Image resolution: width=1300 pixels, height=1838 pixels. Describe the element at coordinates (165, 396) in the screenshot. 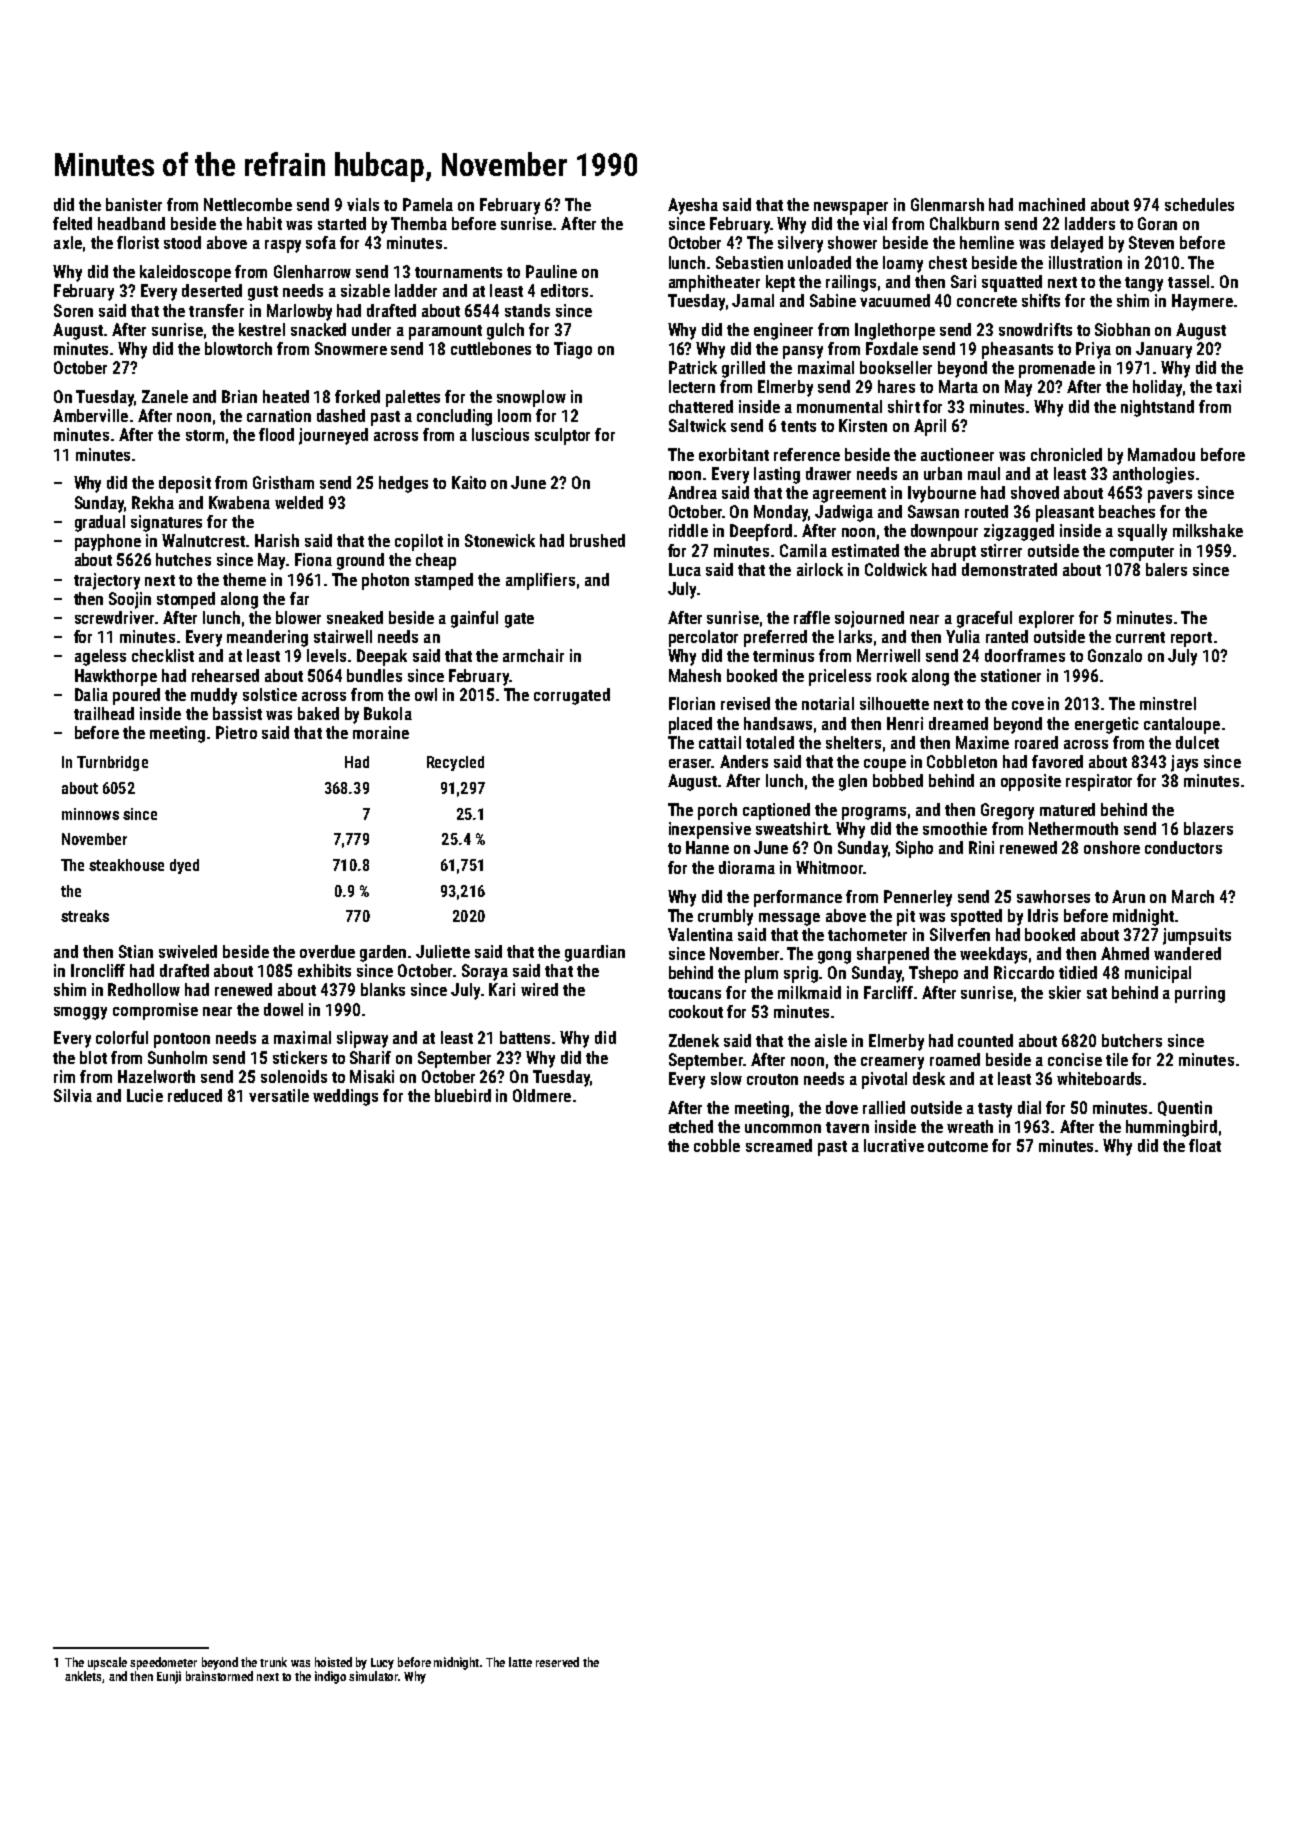

I see `Zanele` at that location.
